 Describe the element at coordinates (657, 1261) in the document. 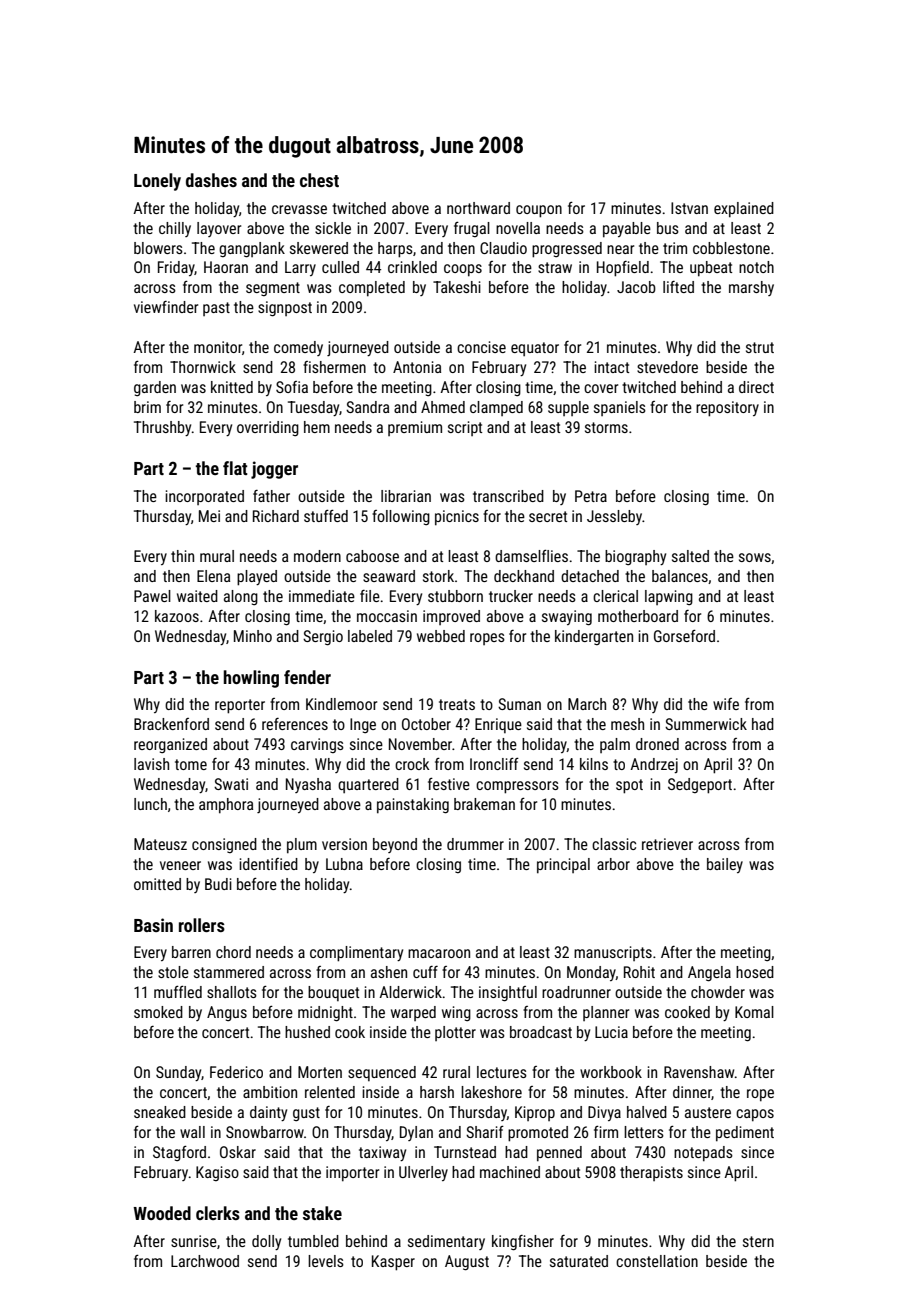

I see `constellation` at that location.
